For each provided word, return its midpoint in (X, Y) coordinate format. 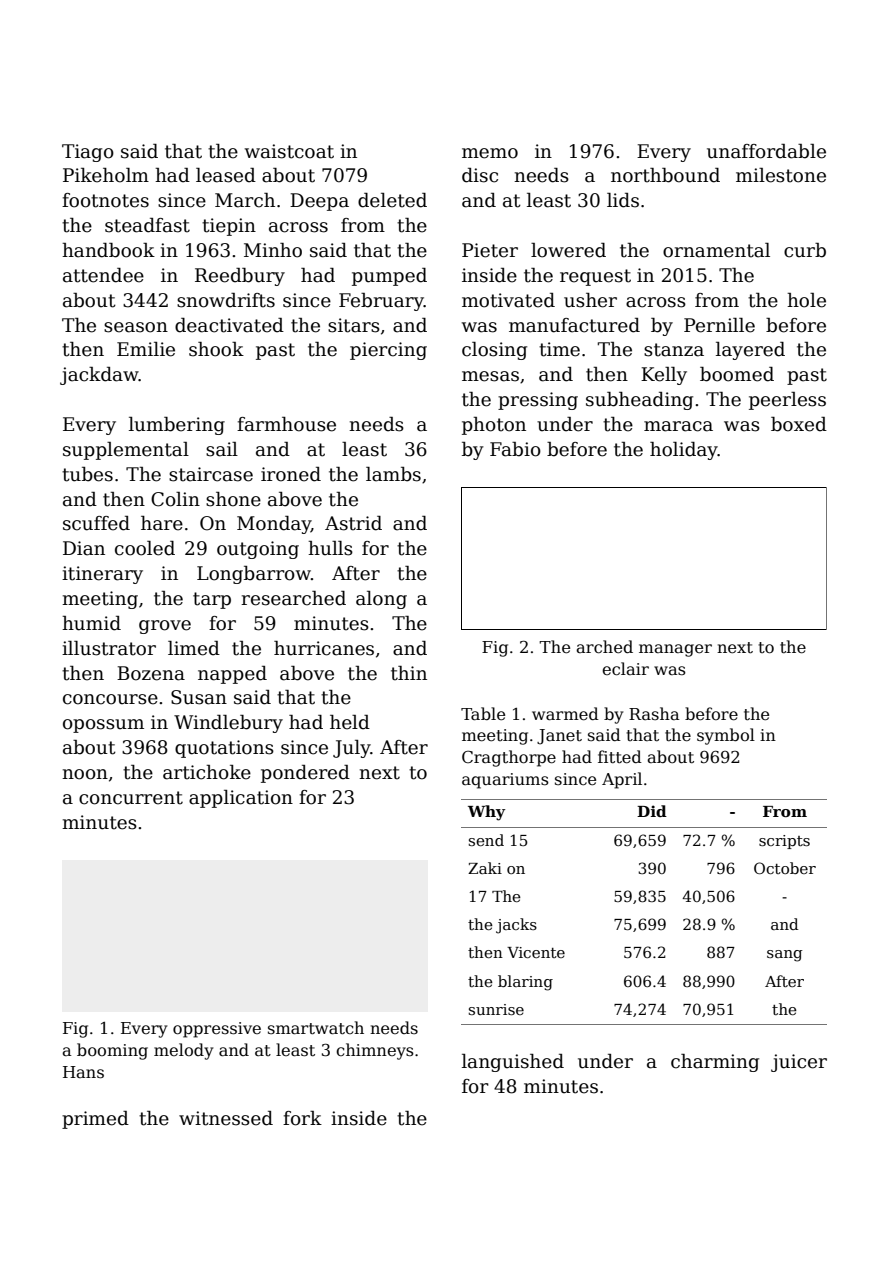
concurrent (131, 798)
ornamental (716, 250)
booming (112, 1051)
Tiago (88, 153)
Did (652, 811)
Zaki (485, 868)
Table (483, 714)
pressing (538, 401)
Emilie (146, 349)
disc (480, 175)
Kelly (664, 376)
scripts (784, 842)
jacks (516, 926)
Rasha (654, 713)
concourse (110, 699)
